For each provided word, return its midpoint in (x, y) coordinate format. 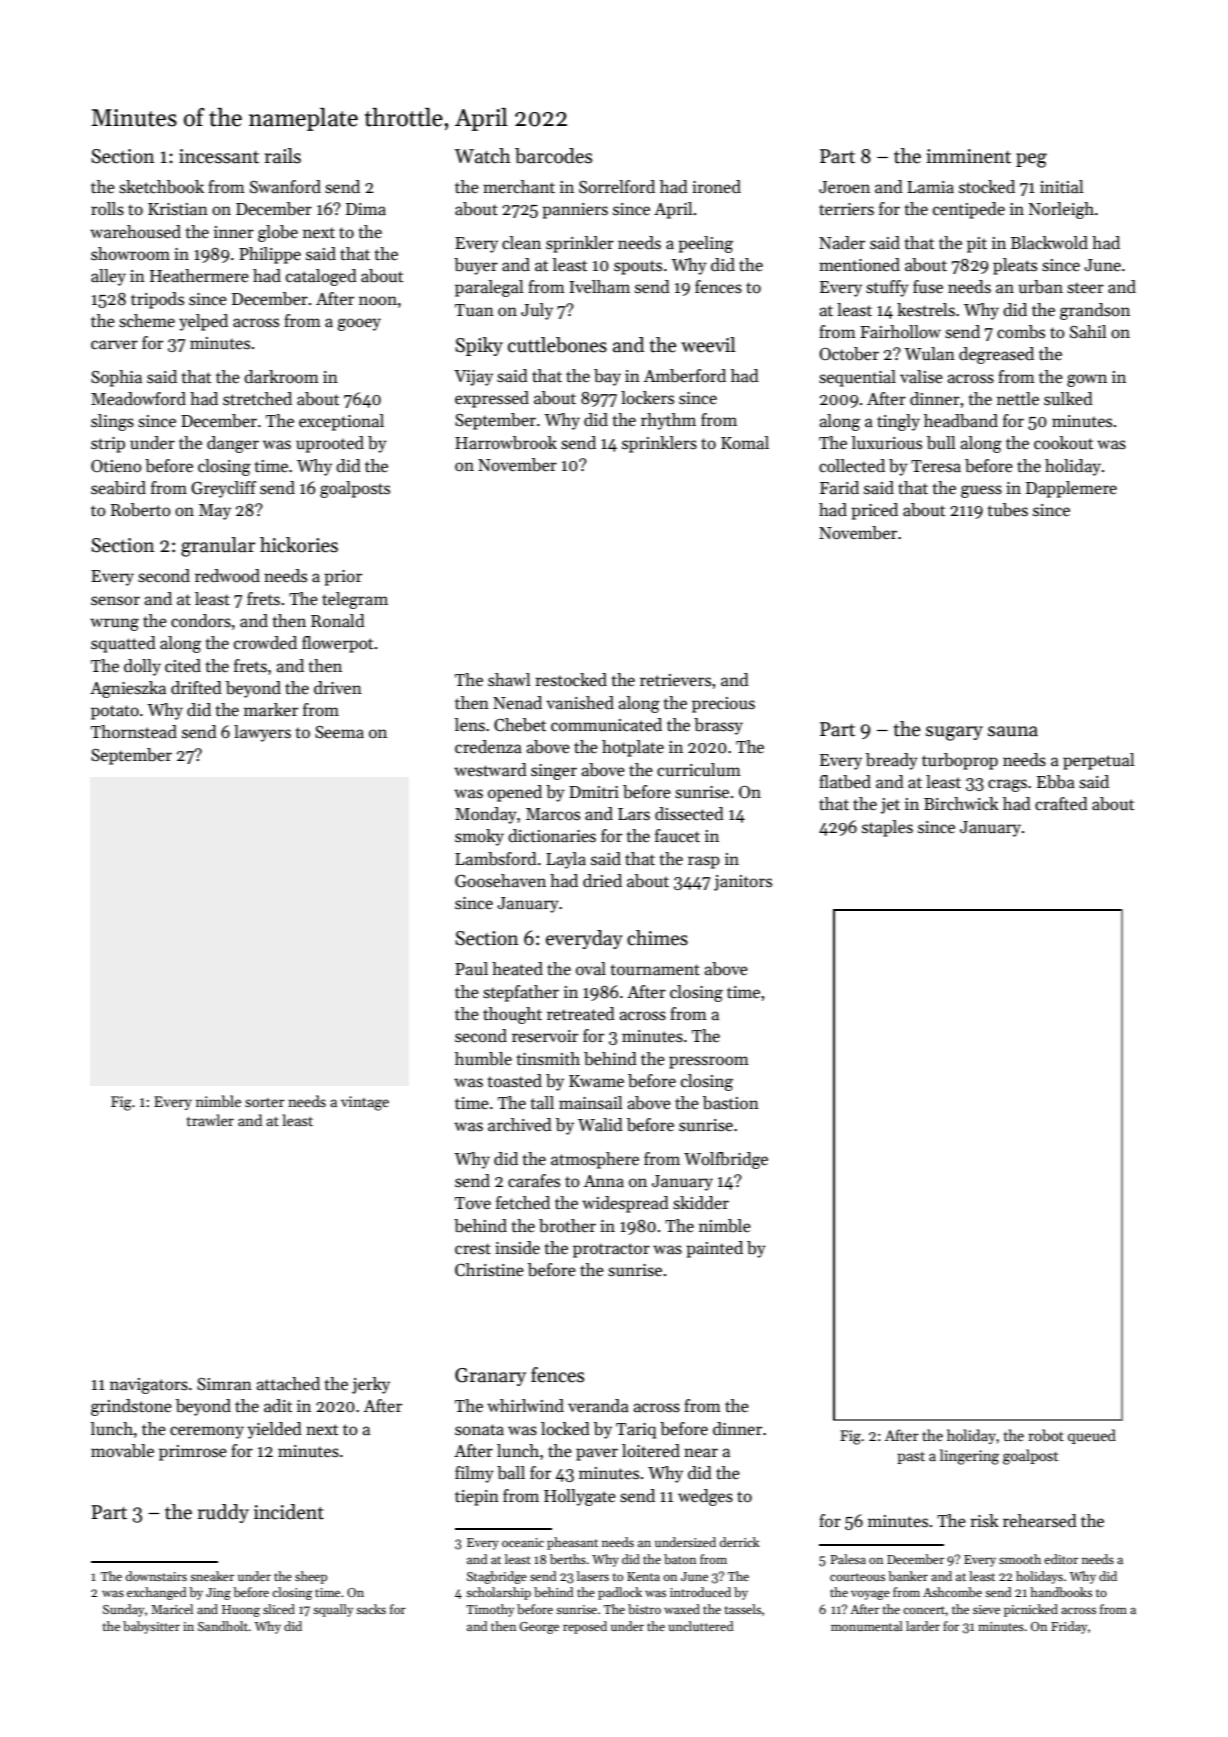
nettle (1018, 399)
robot (1046, 1435)
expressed (492, 399)
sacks (371, 1609)
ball (511, 1473)
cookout (1063, 442)
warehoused (135, 232)
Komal (745, 443)
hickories (299, 545)
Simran (224, 1384)
